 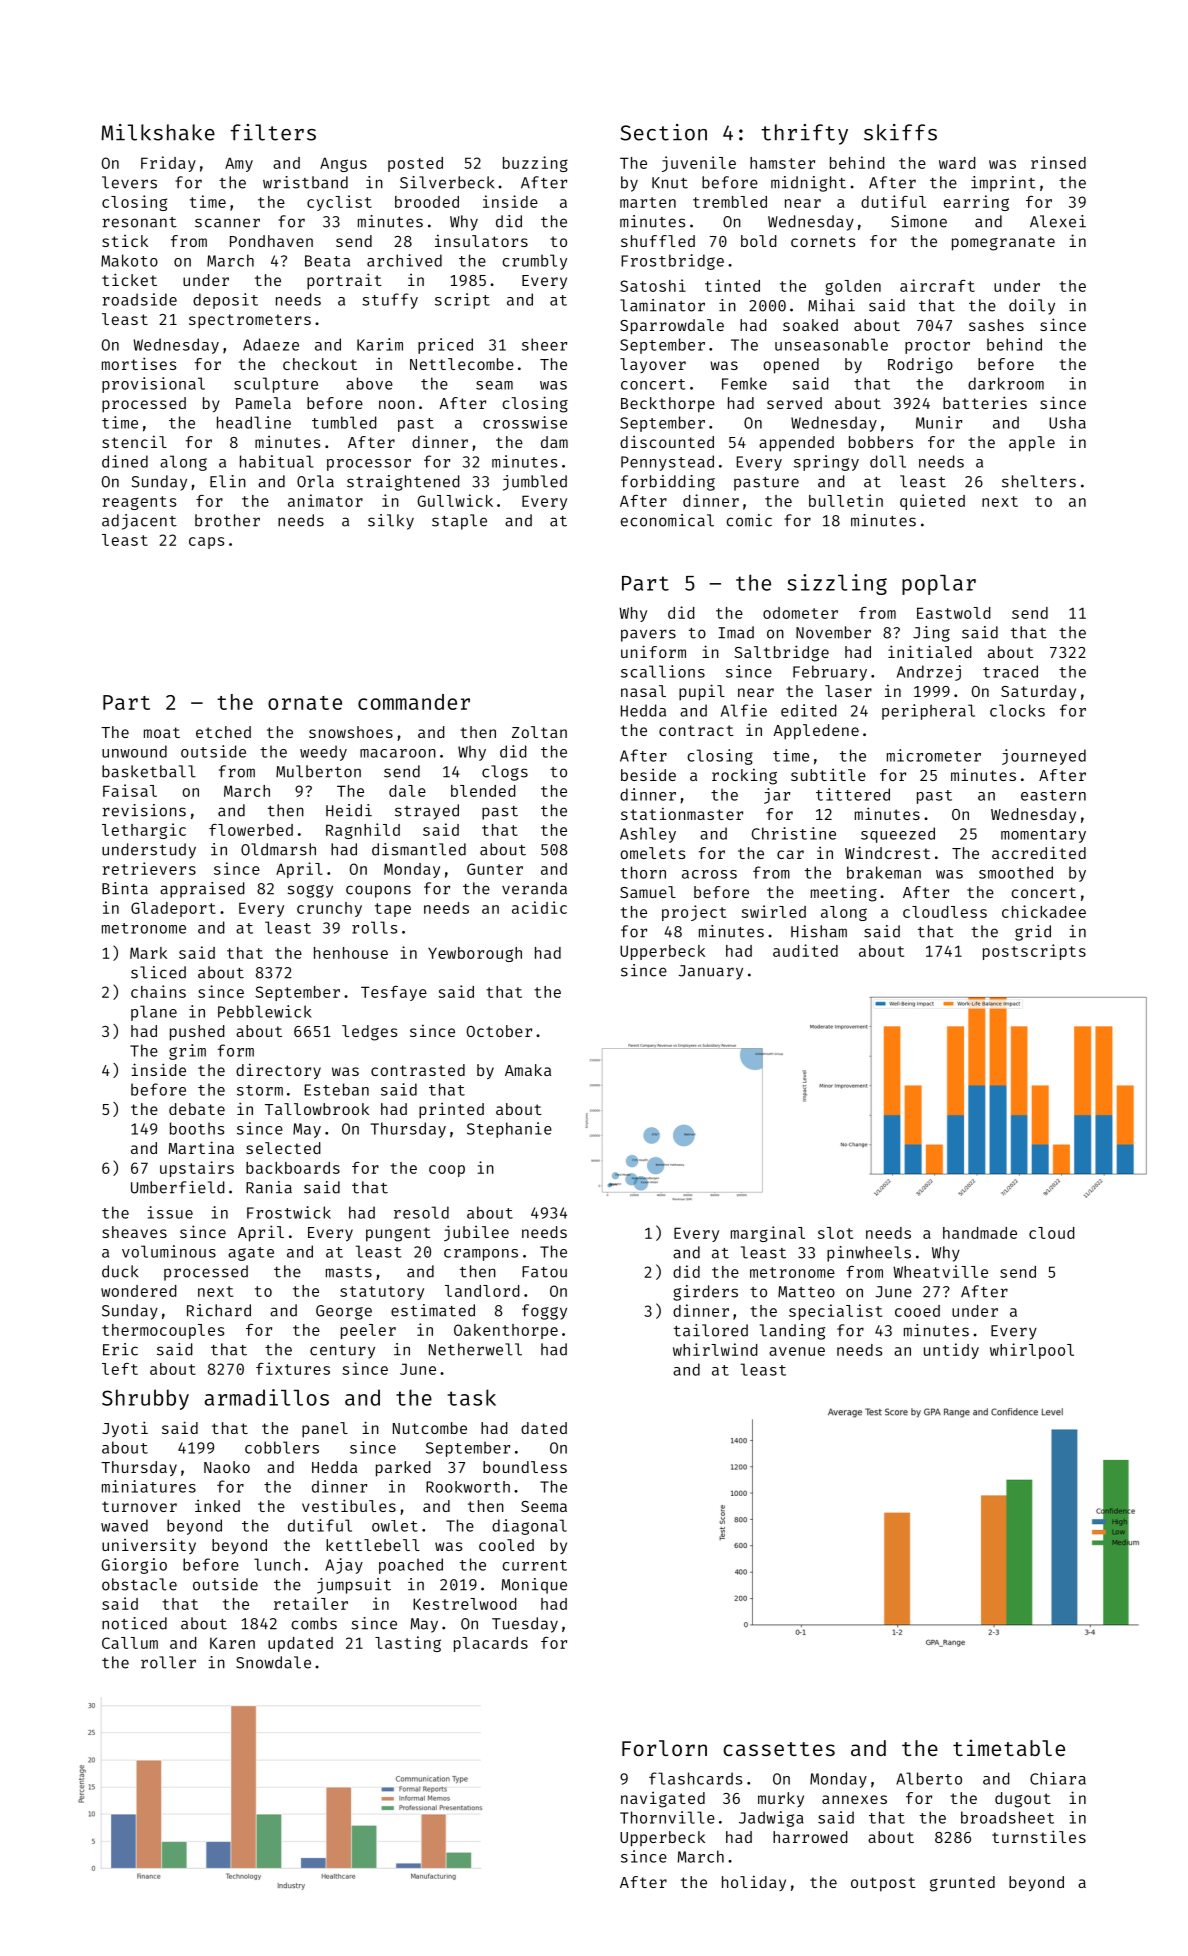 I want to click on avenue, so click(x=797, y=1351).
